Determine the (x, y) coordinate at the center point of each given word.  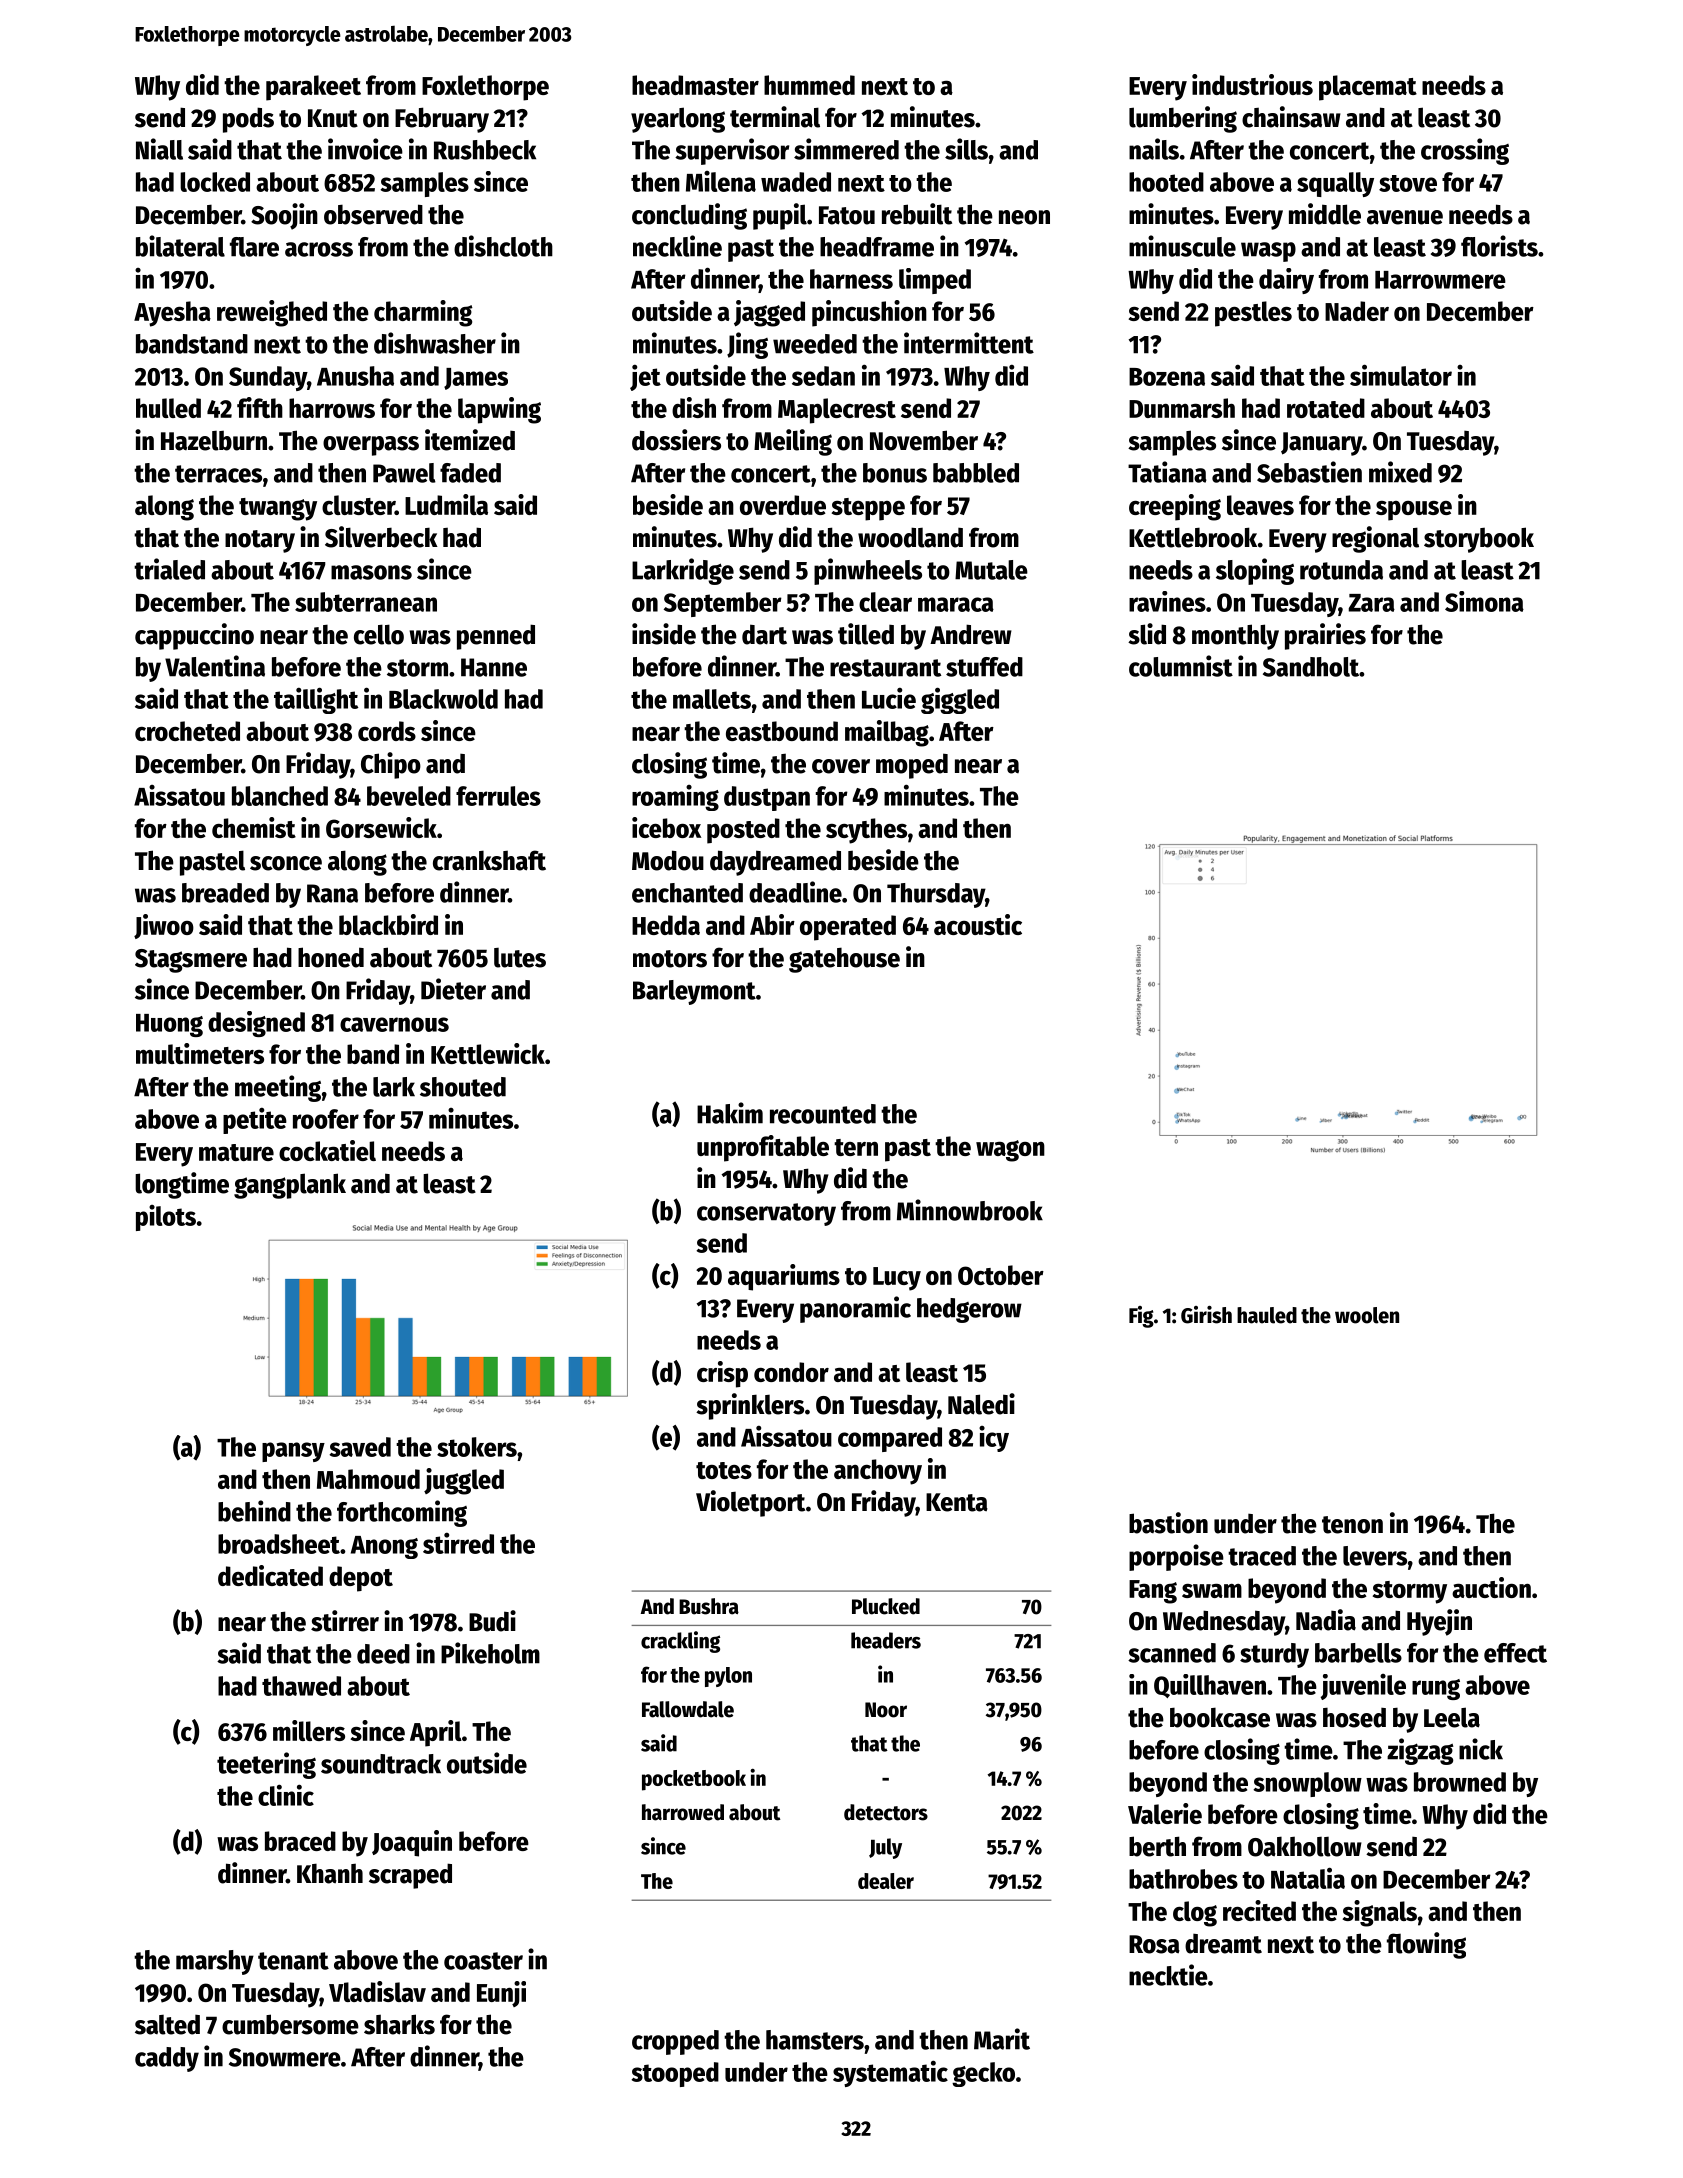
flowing (1426, 1945)
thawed (301, 1686)
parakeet (313, 88)
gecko (983, 2074)
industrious (1252, 84)
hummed (809, 85)
